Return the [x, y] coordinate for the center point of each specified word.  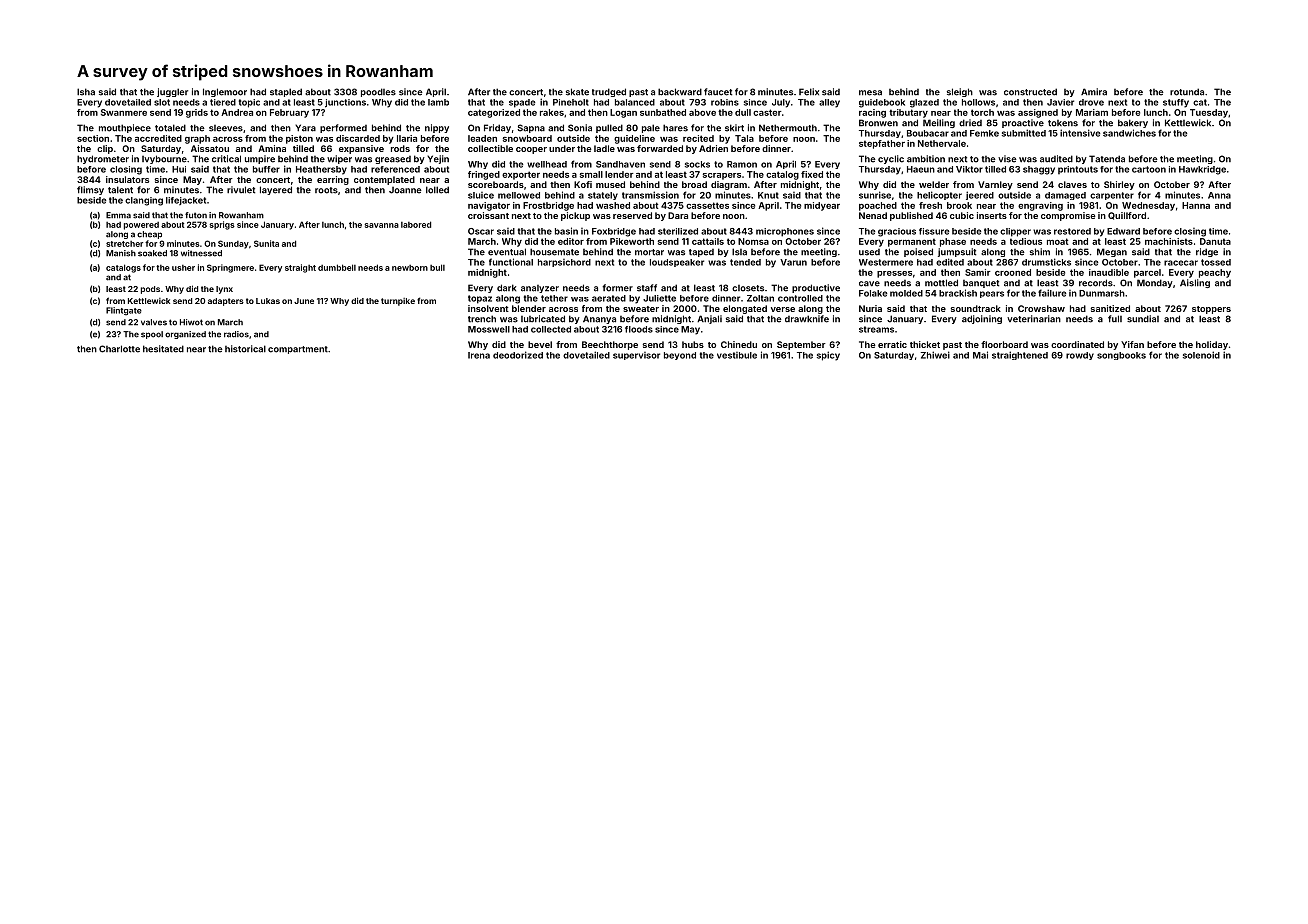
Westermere [886, 262]
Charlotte [119, 349]
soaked [152, 253]
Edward [1123, 231]
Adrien [713, 148]
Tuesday [1209, 113]
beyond [680, 356]
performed [343, 128]
